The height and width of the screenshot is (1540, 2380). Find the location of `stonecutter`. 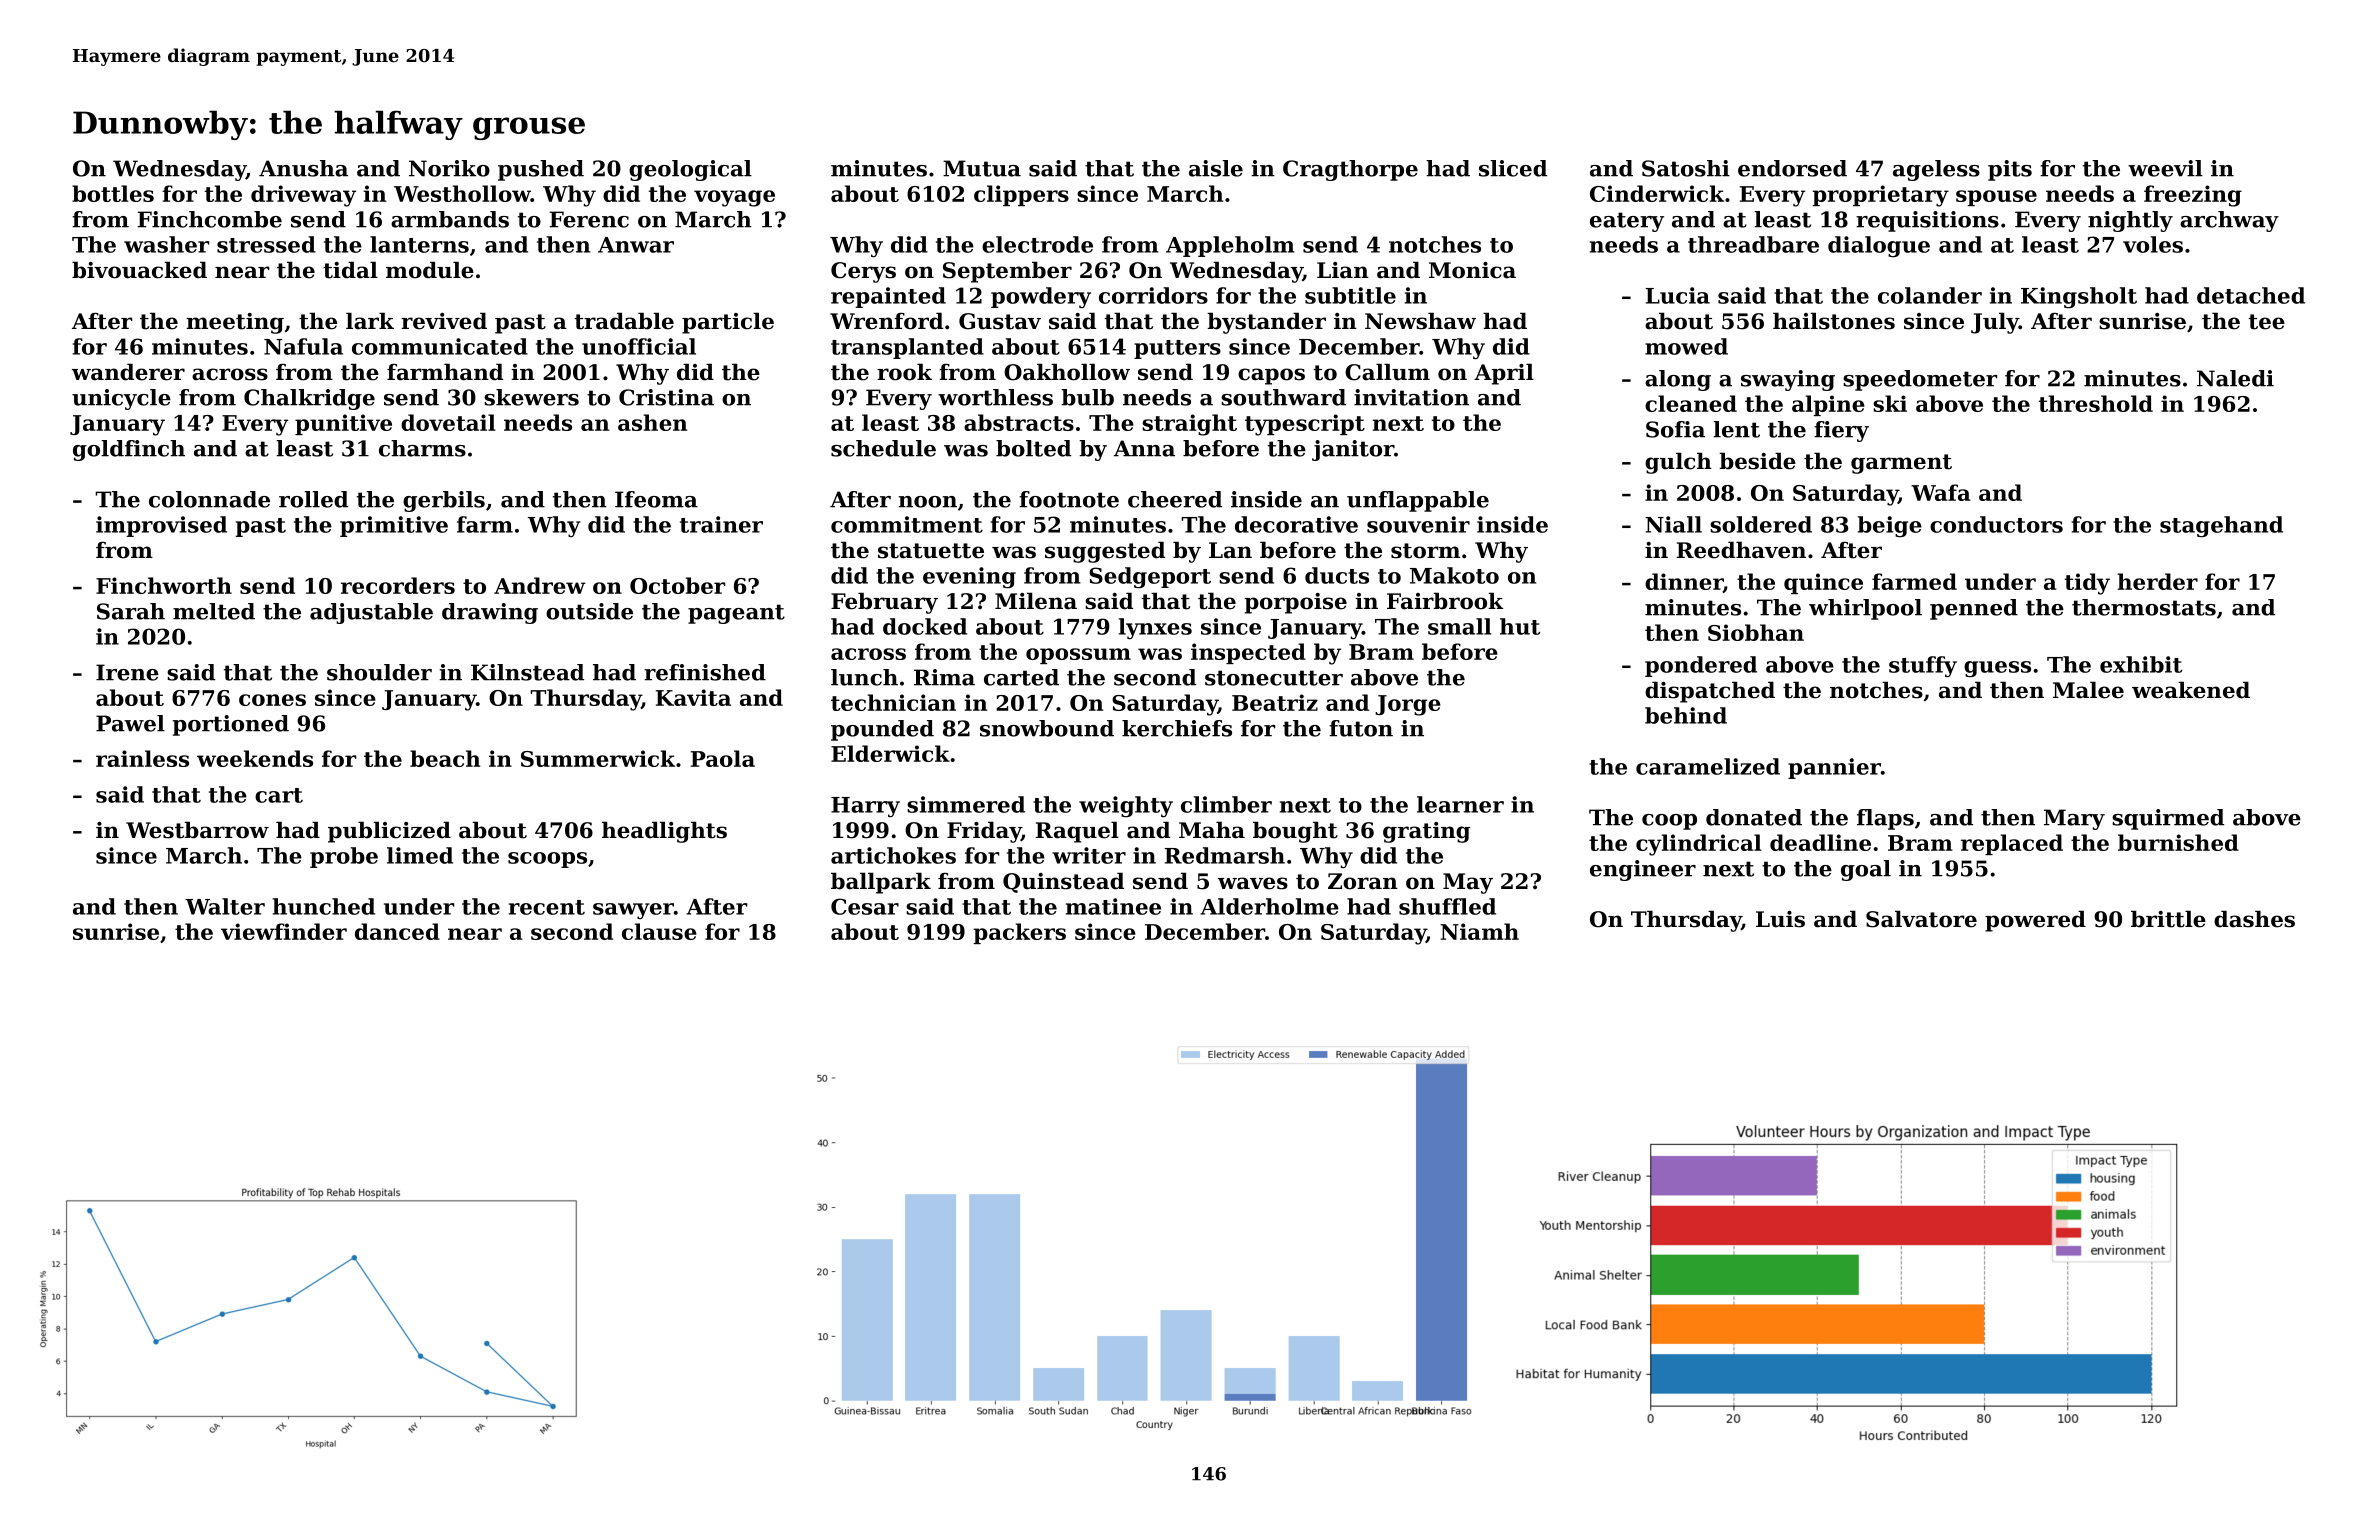

stonecutter is located at coordinates (1274, 678).
